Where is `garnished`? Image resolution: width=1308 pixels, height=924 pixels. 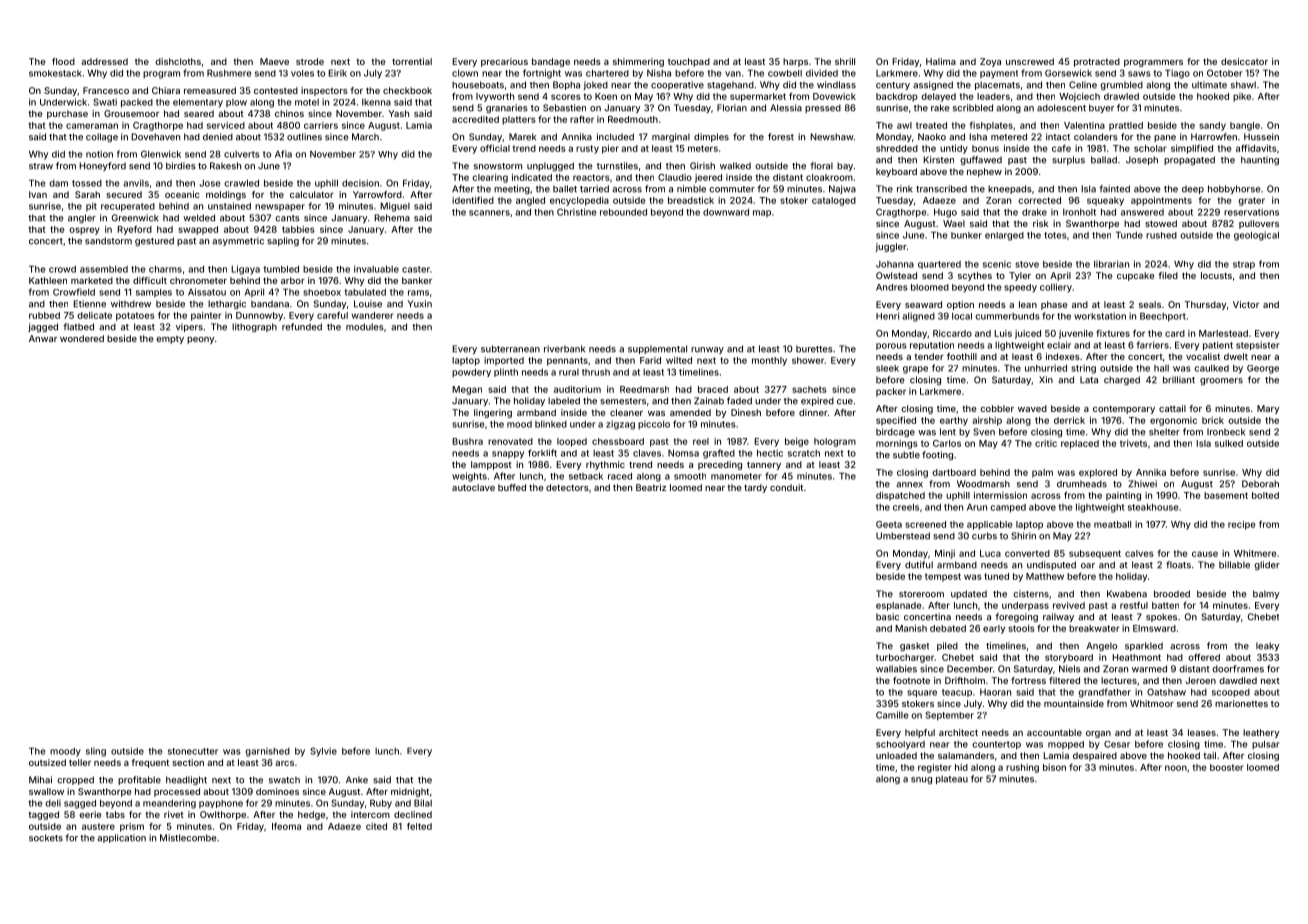
garnished is located at coordinates (267, 752).
